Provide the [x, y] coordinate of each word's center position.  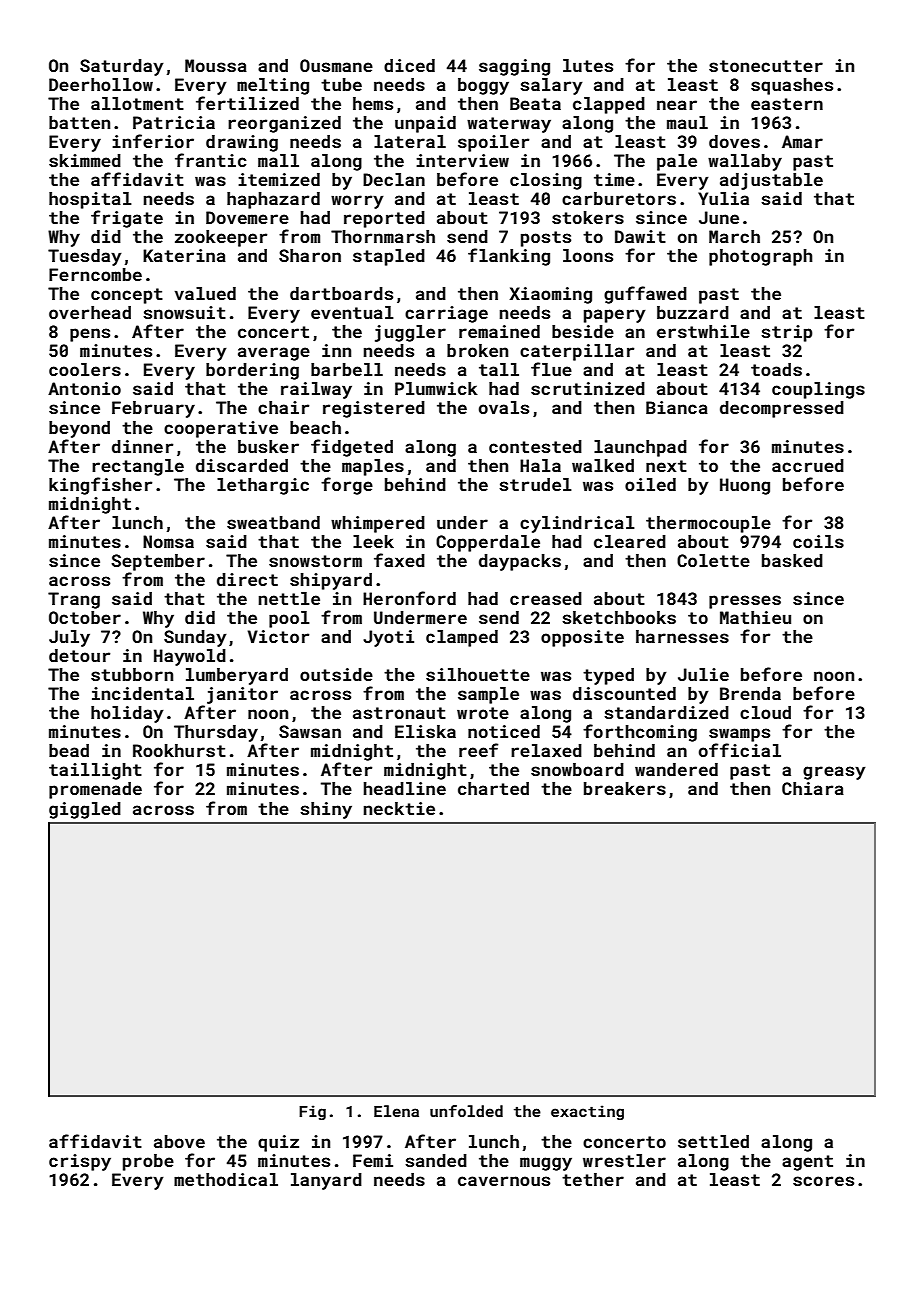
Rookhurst [179, 750]
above [179, 1141]
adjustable [771, 181]
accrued [808, 465]
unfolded [466, 1111]
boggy [483, 86]
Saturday [122, 67]
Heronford [409, 598]
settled [713, 1141]
